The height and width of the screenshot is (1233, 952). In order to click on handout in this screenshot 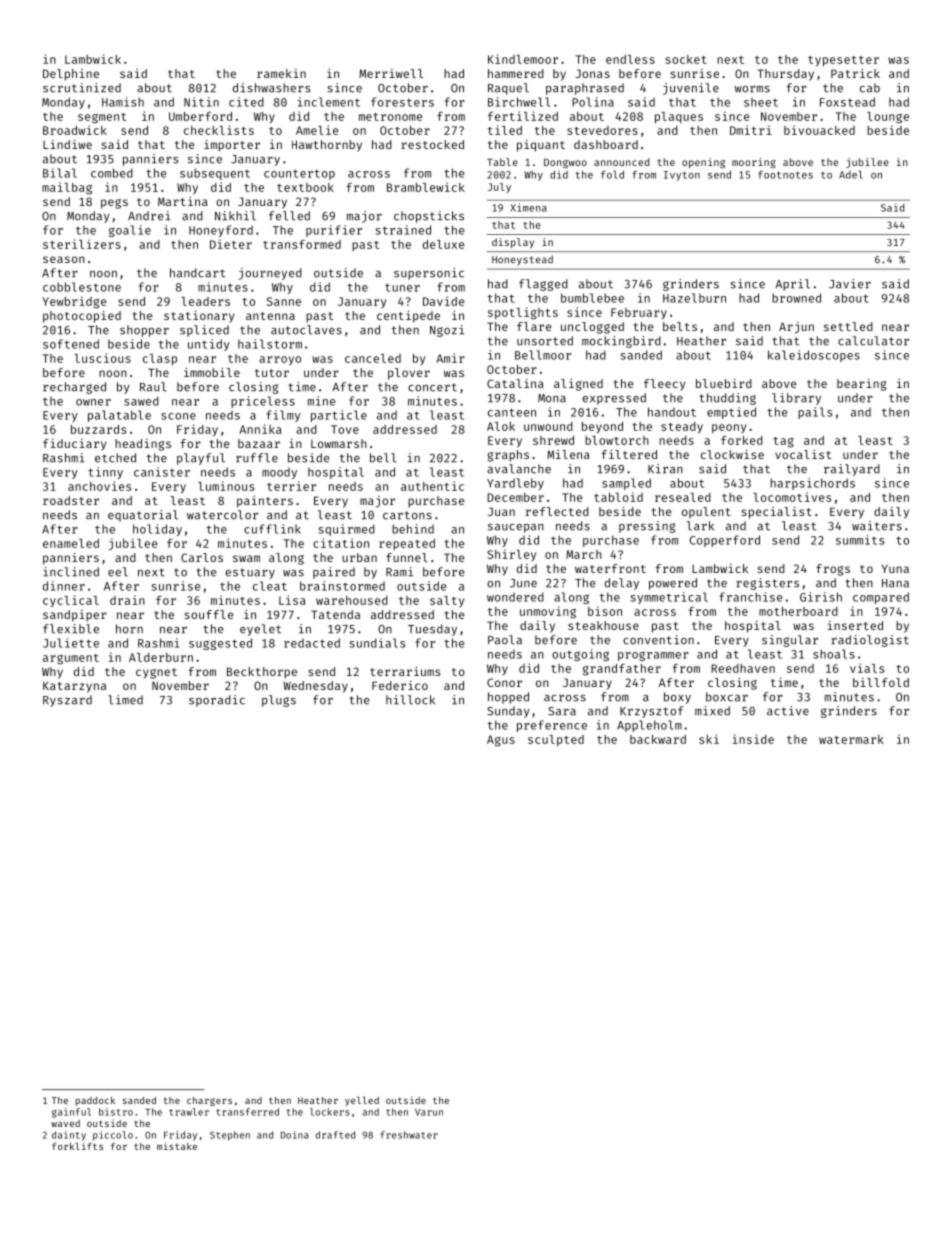, I will do `click(672, 412)`.
